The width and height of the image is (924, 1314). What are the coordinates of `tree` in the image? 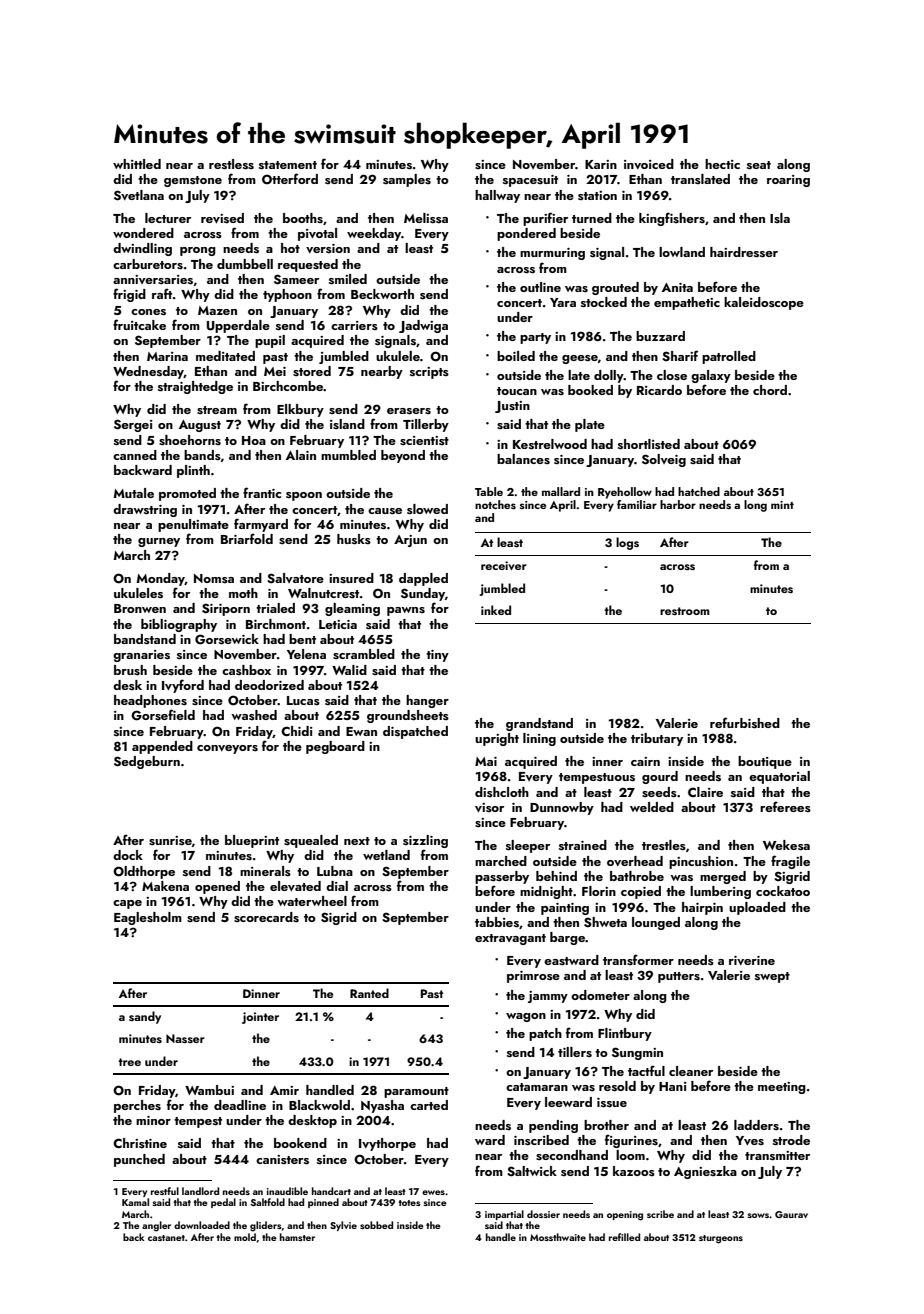 It's located at (129, 1062).
